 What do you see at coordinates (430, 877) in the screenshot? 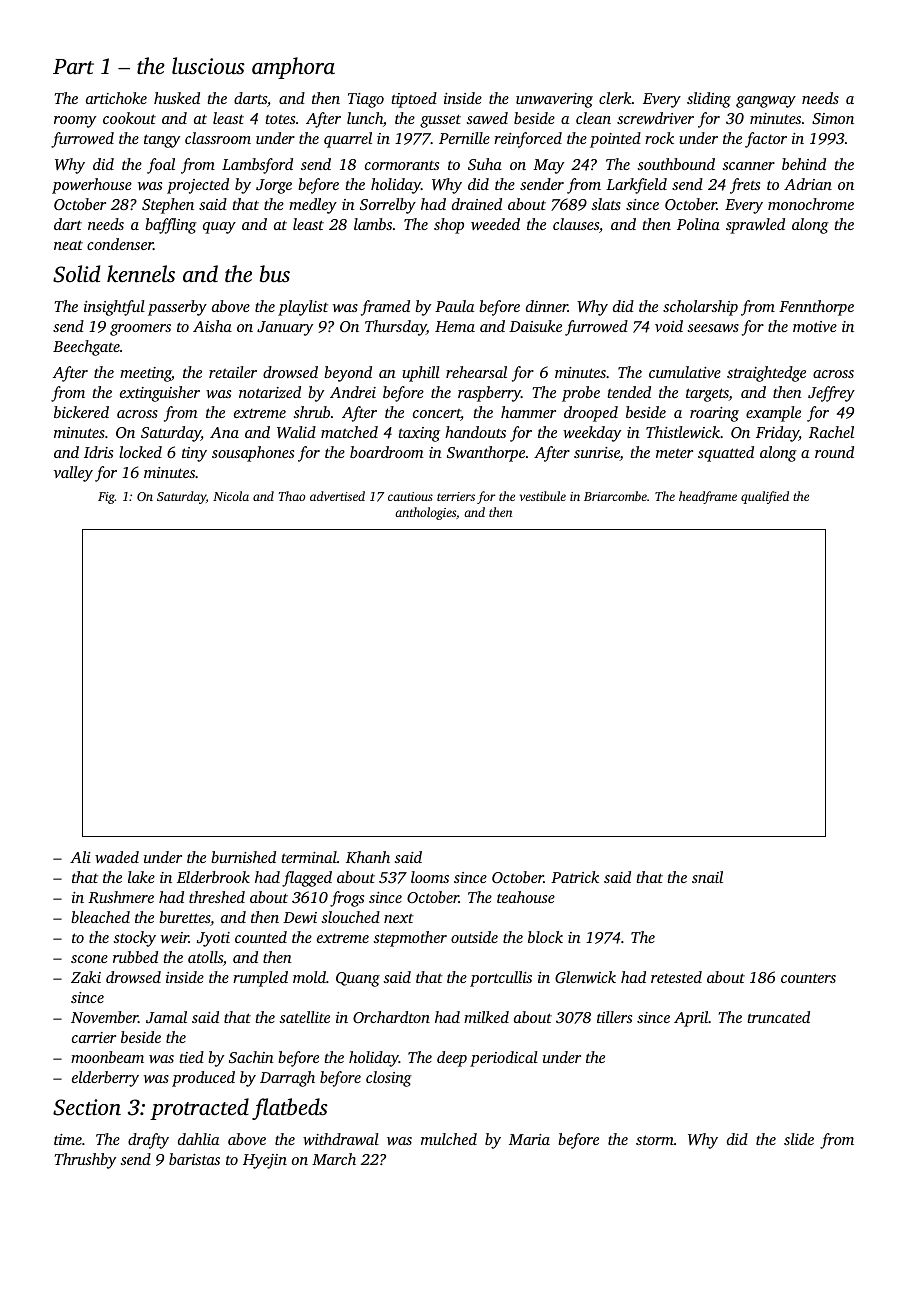
I see `looms` at bounding box center [430, 877].
